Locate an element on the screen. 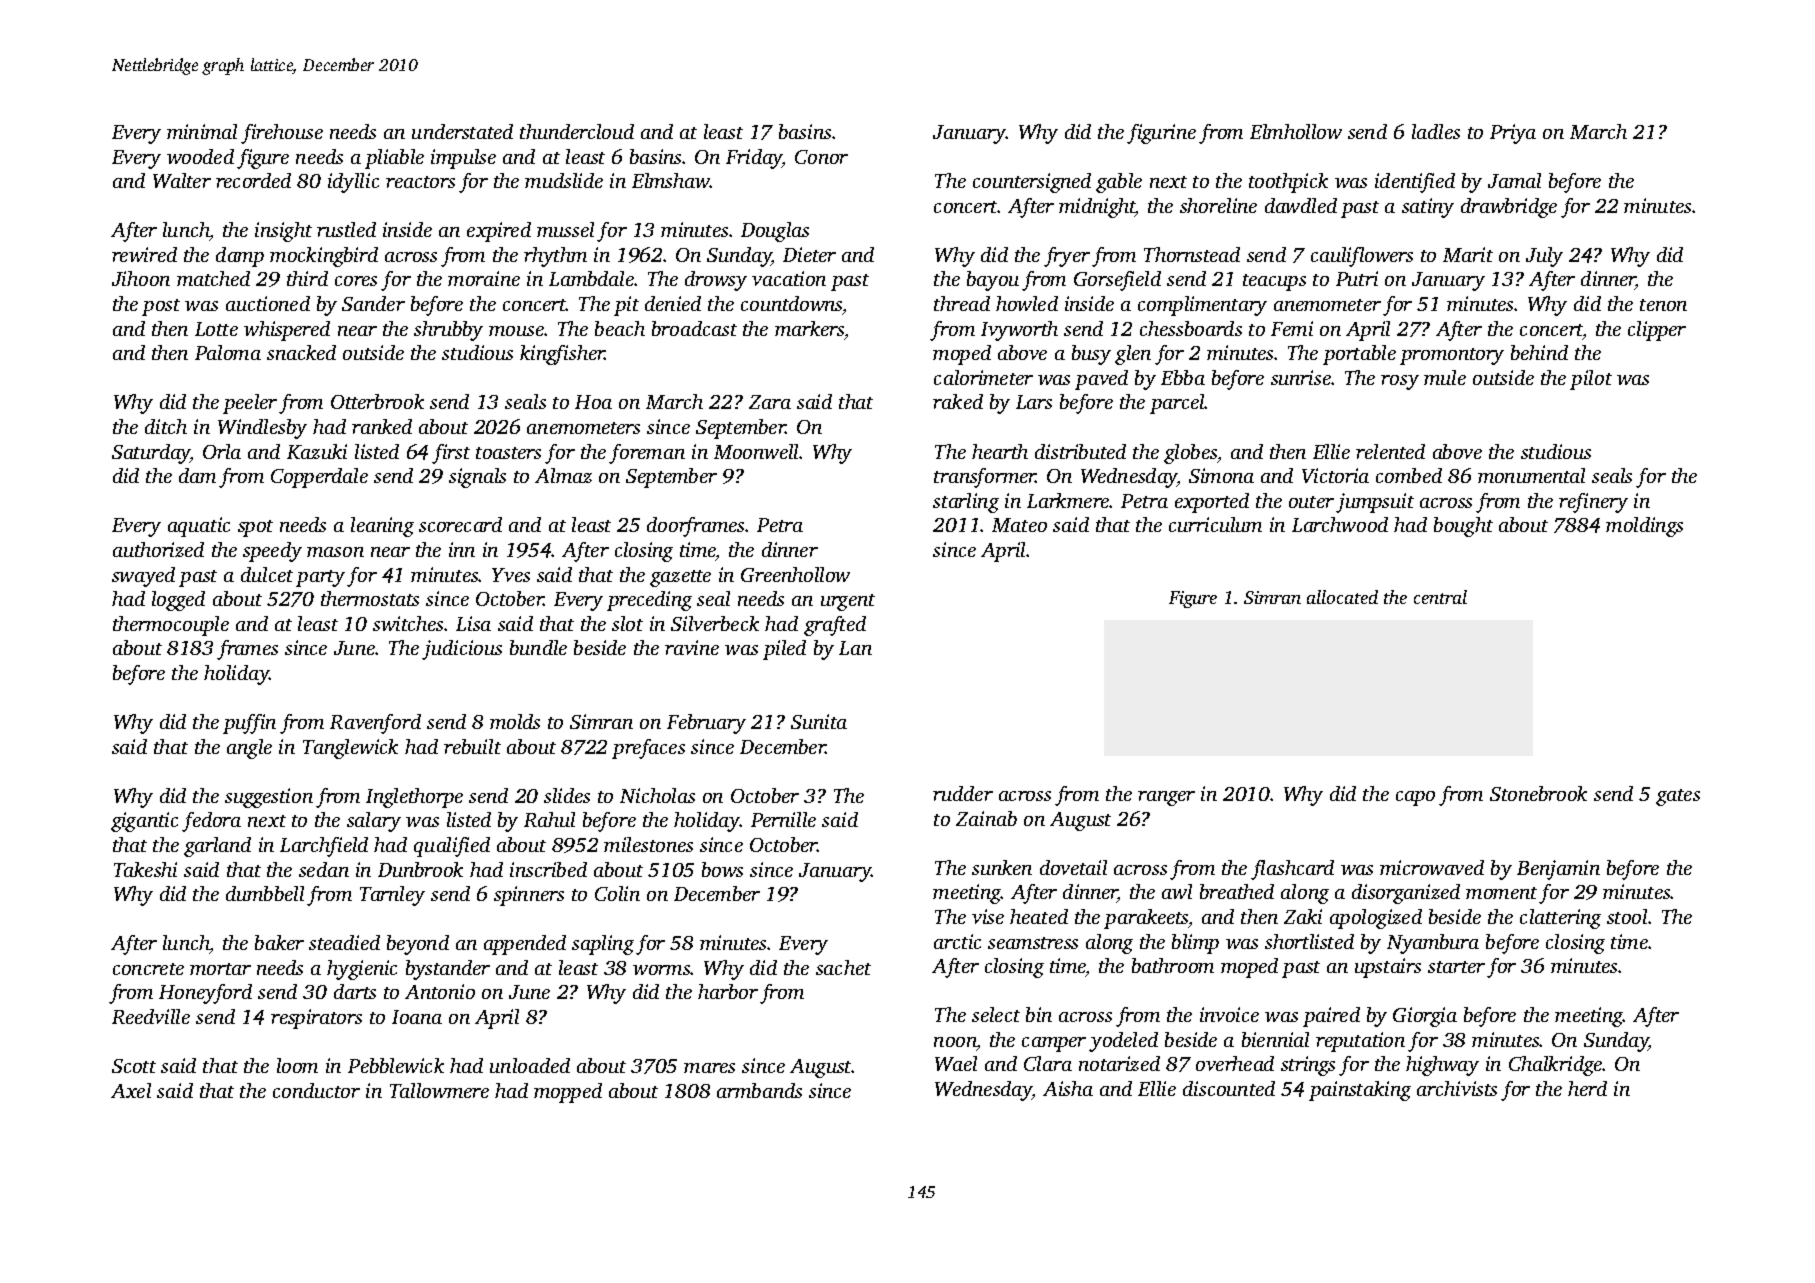 The image size is (1815, 1283). thundercloud is located at coordinates (577, 131).
